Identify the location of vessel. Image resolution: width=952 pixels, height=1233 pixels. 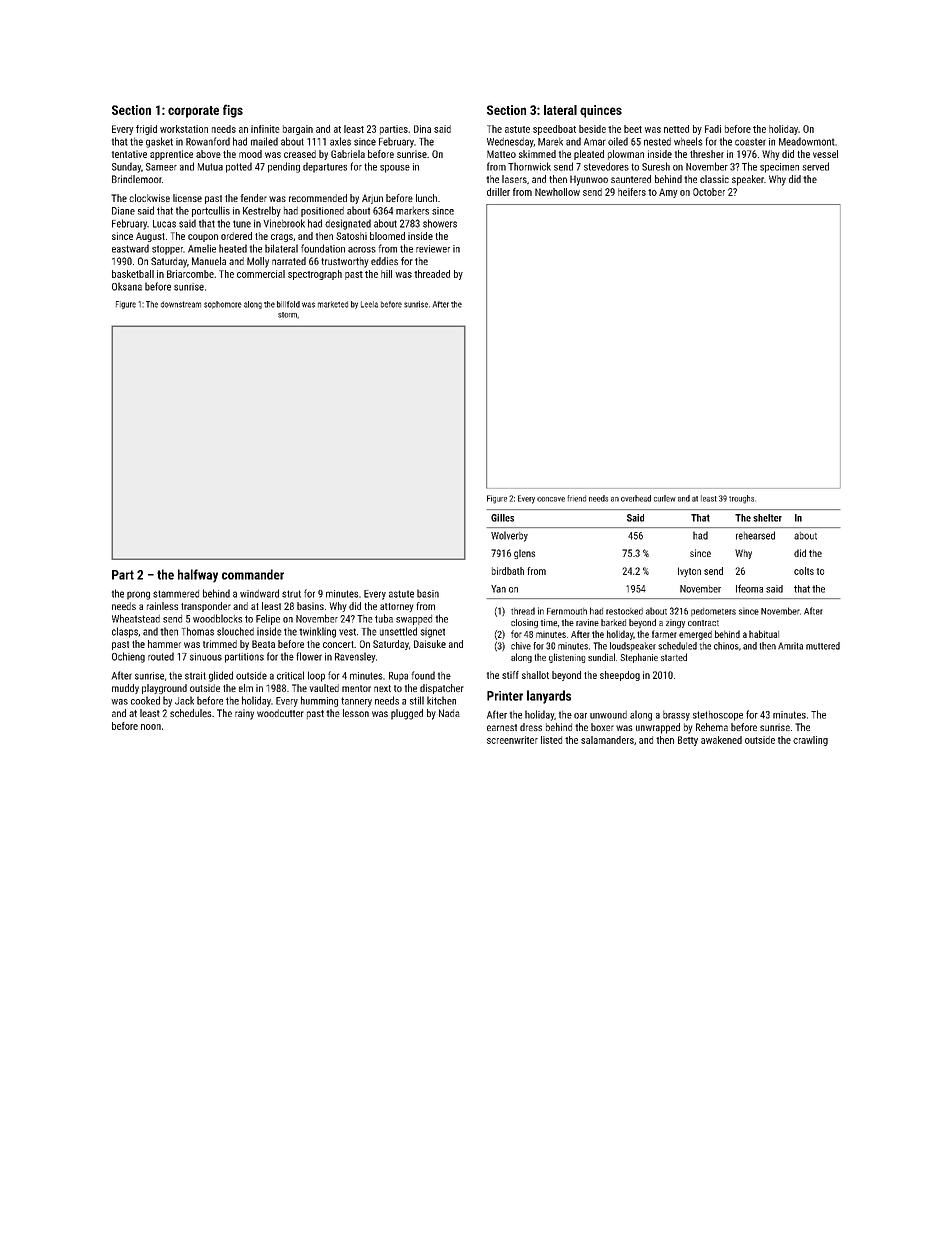
(825, 154).
